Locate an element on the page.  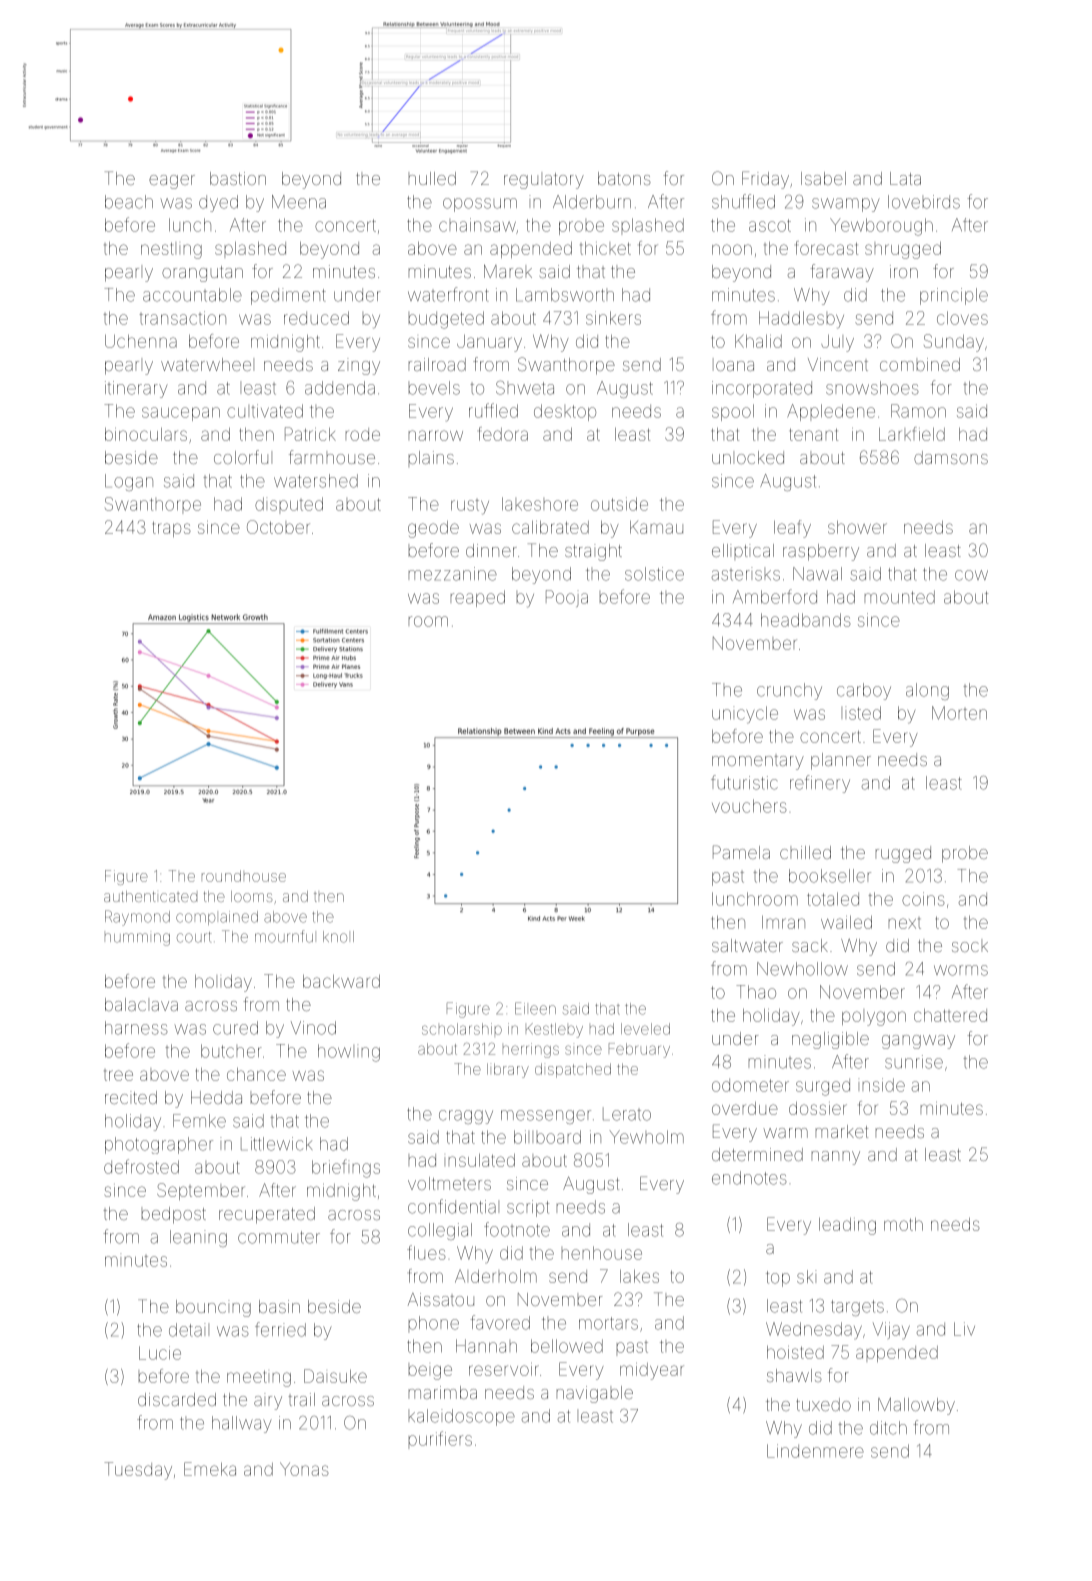
confidential is located at coordinates (452, 1206).
